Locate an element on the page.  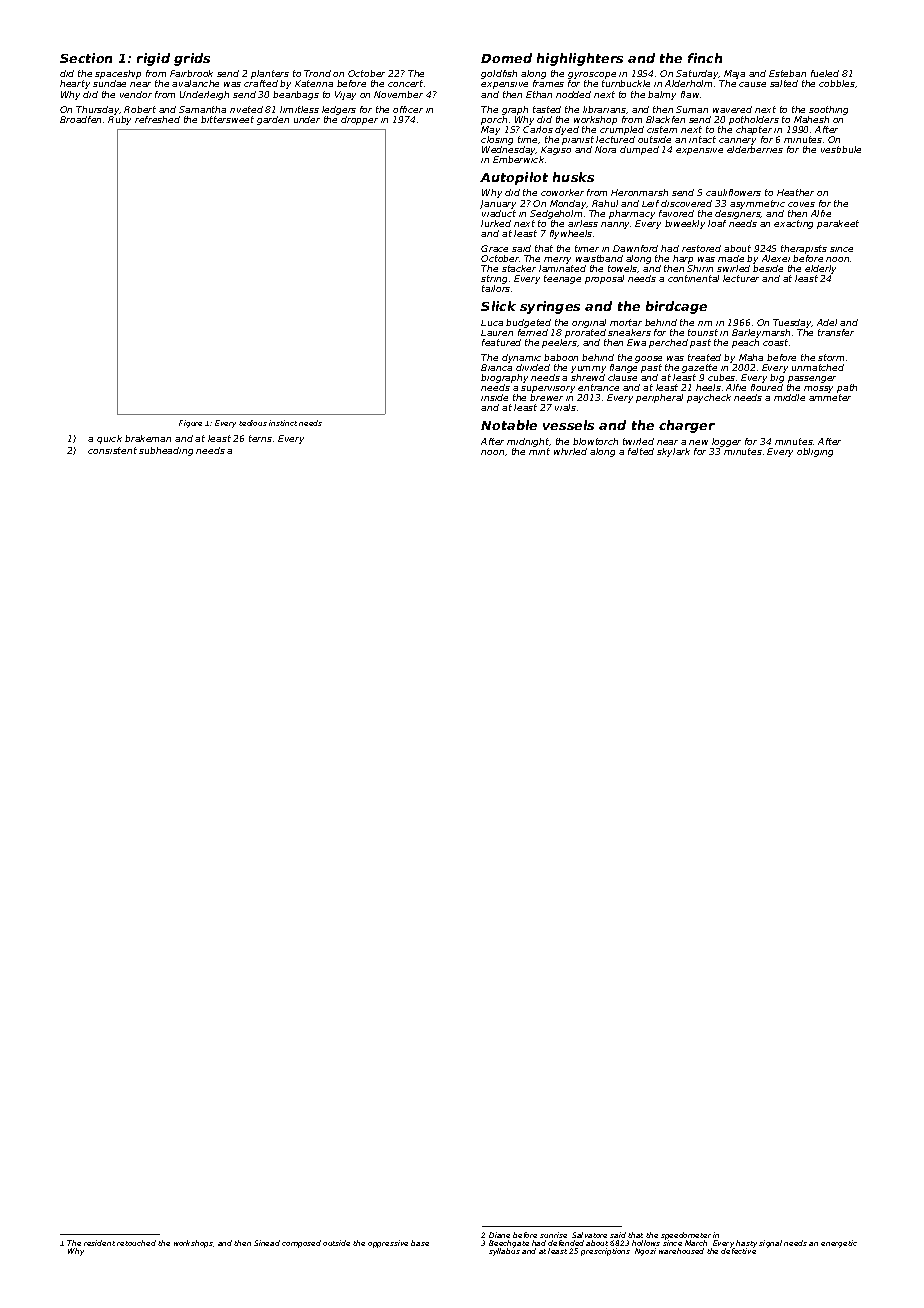
floured is located at coordinates (767, 387).
